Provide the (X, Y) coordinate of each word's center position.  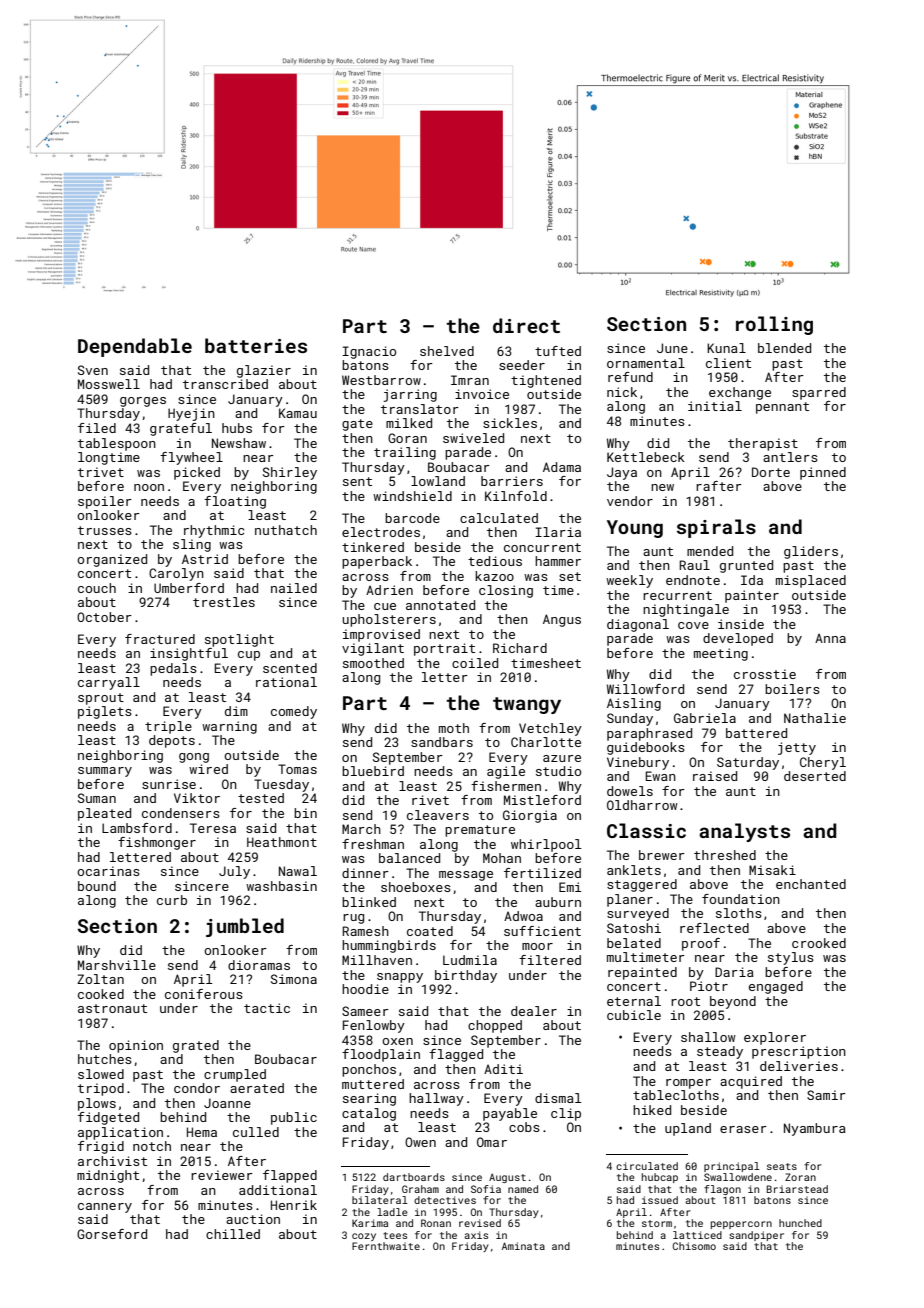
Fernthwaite (386, 1246)
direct (526, 325)
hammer (558, 561)
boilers (792, 689)
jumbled (245, 927)
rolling (774, 325)
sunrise (169, 784)
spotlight (239, 640)
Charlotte (546, 742)
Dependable (135, 347)
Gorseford (112, 1234)
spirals (716, 528)
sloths (739, 913)
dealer (534, 1011)
